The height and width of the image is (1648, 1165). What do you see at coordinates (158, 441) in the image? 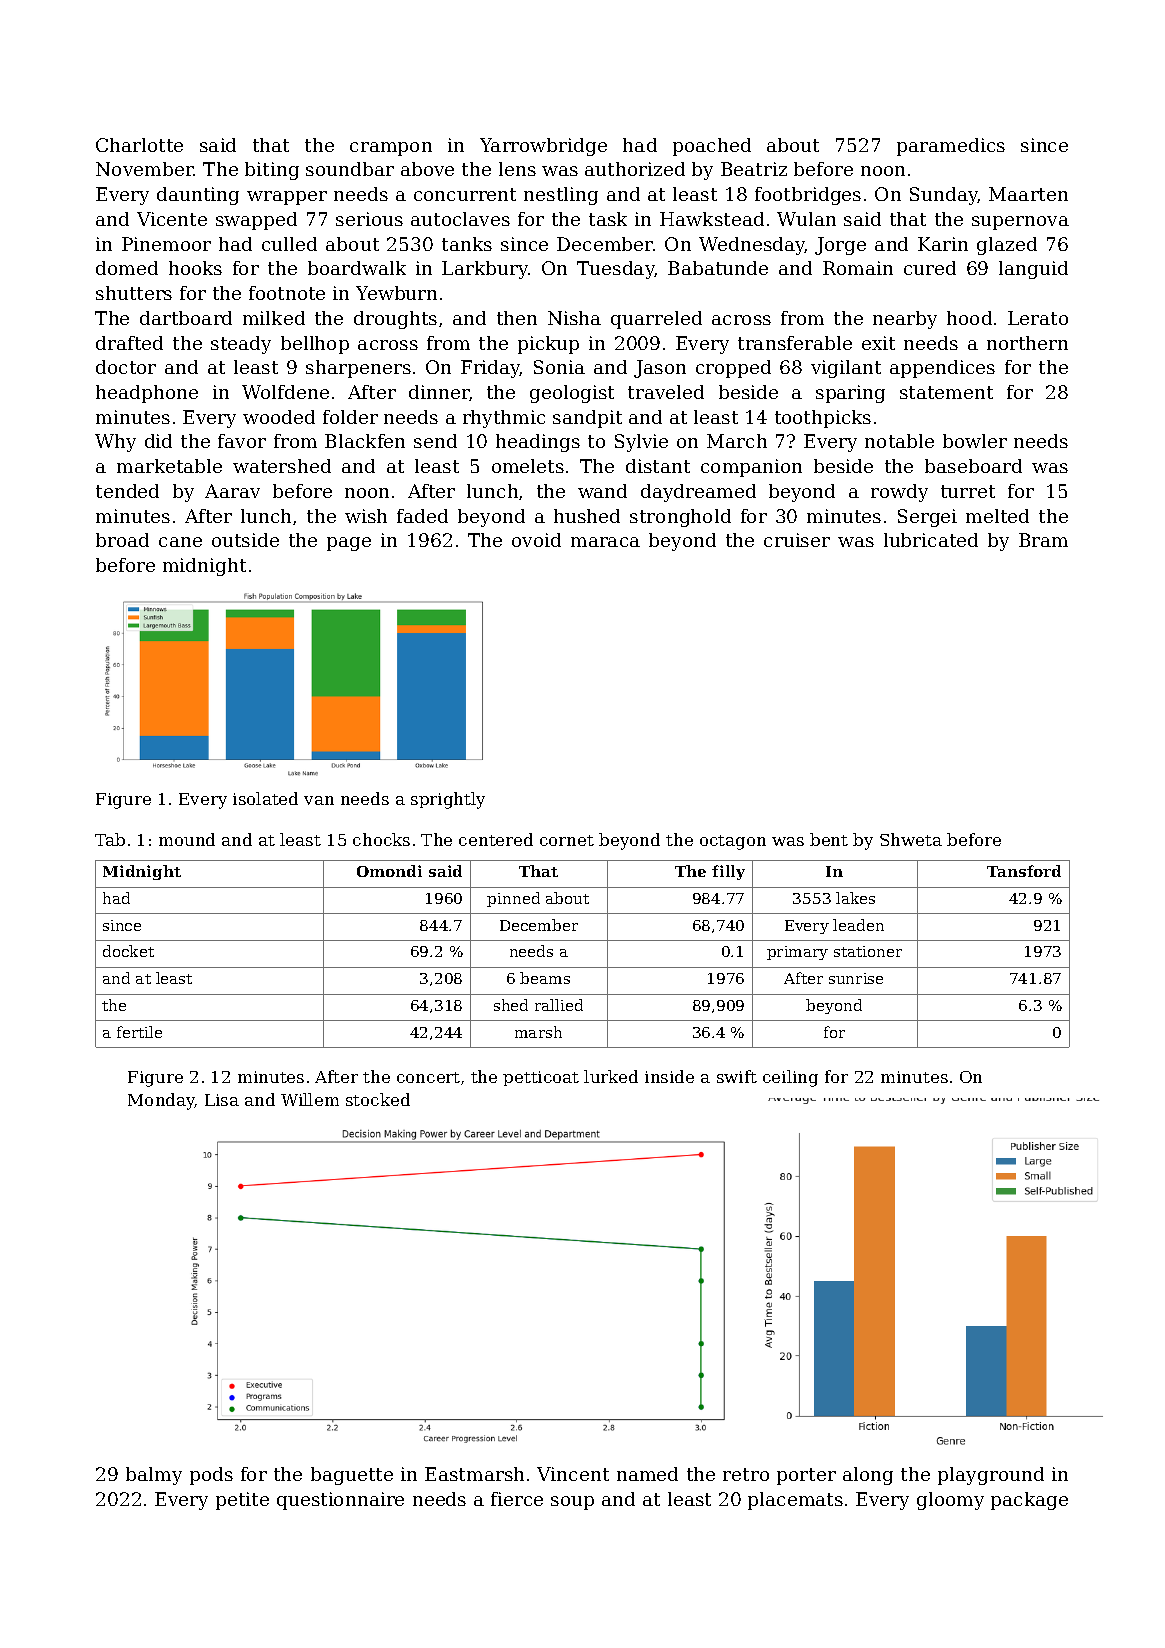
I see `did` at bounding box center [158, 441].
